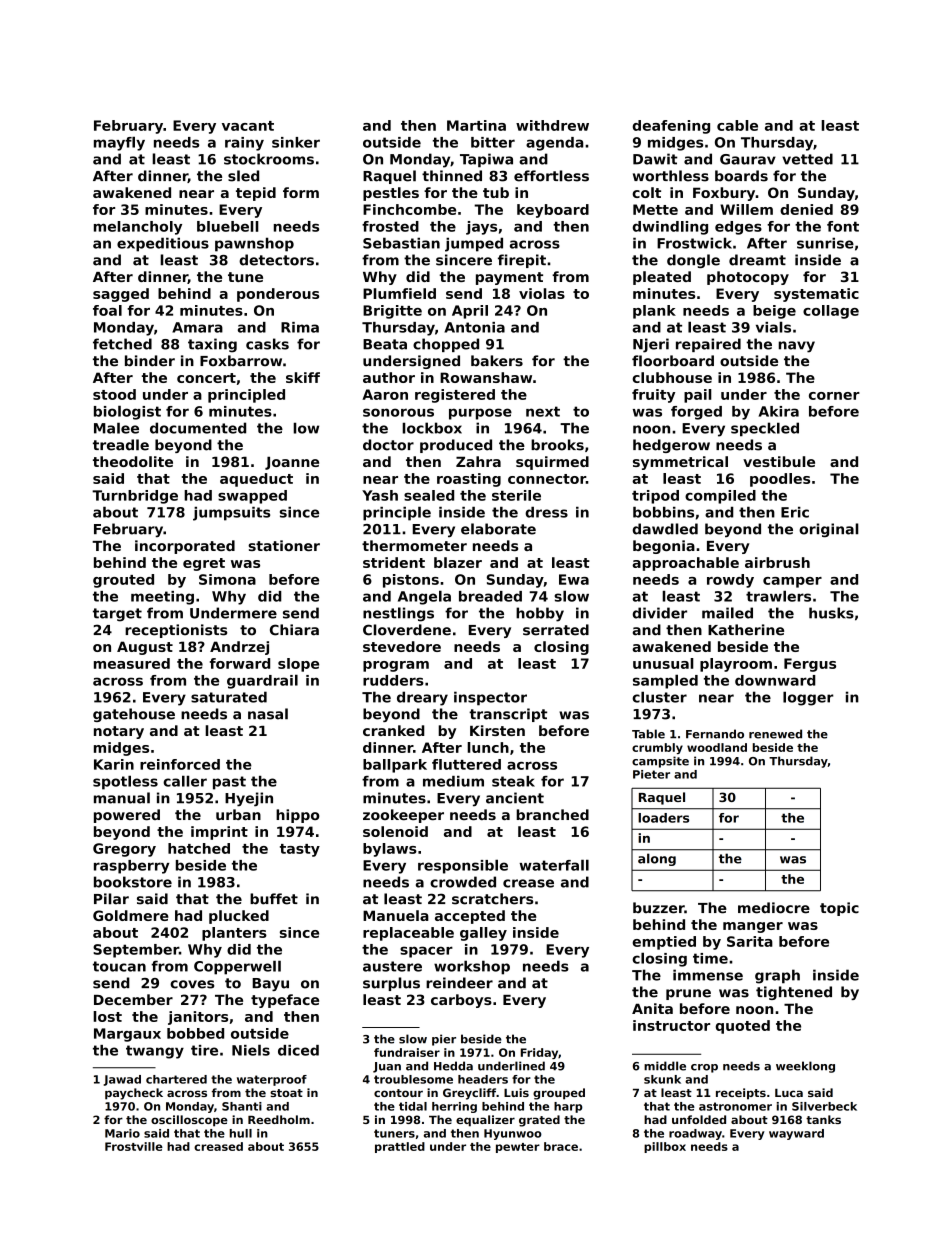 Image resolution: width=952 pixels, height=1233 pixels. Describe the element at coordinates (777, 976) in the screenshot. I see `graph` at that location.
